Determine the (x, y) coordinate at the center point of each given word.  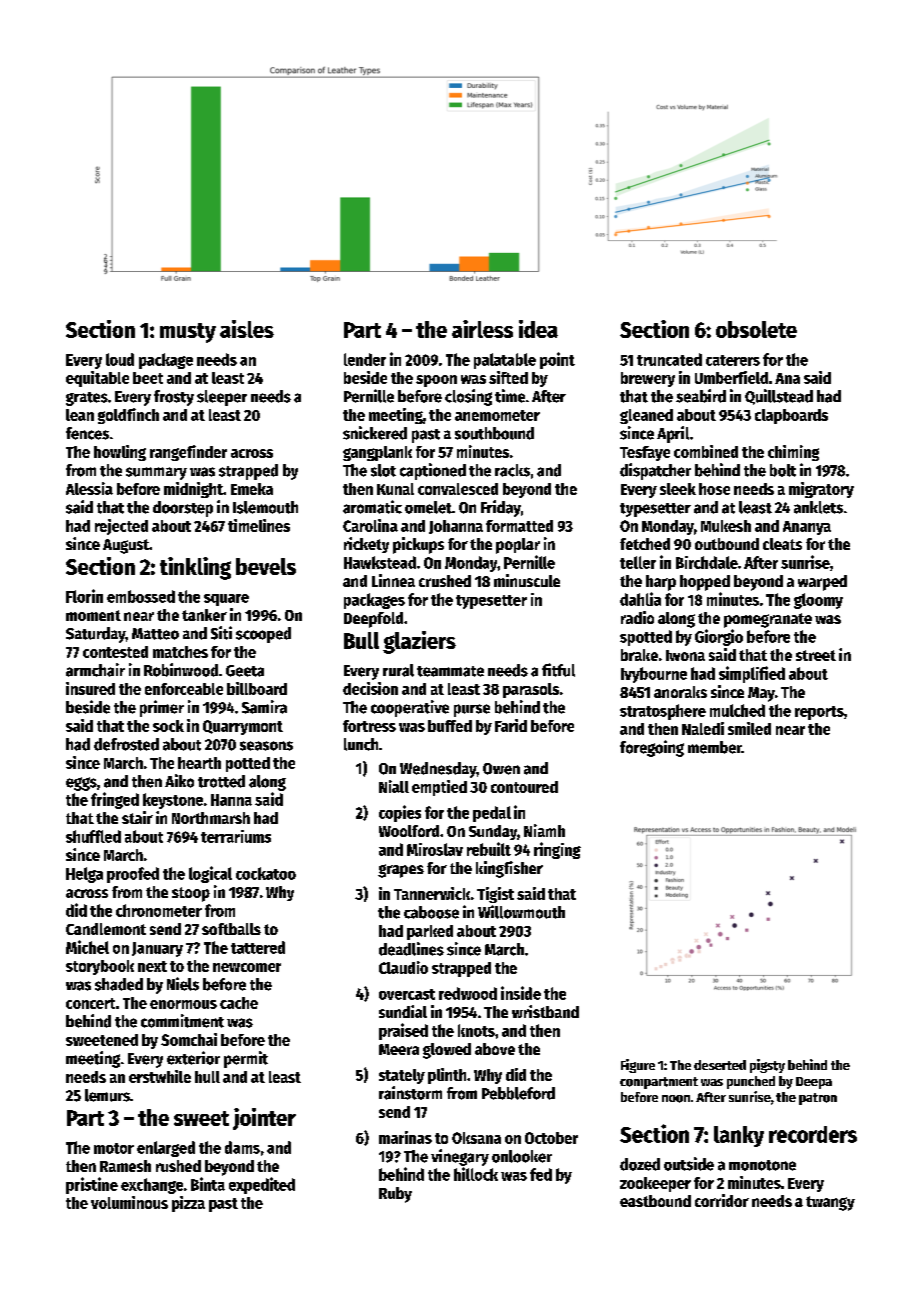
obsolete (756, 329)
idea (538, 329)
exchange (152, 1186)
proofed (133, 875)
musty (188, 333)
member (715, 747)
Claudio (403, 967)
